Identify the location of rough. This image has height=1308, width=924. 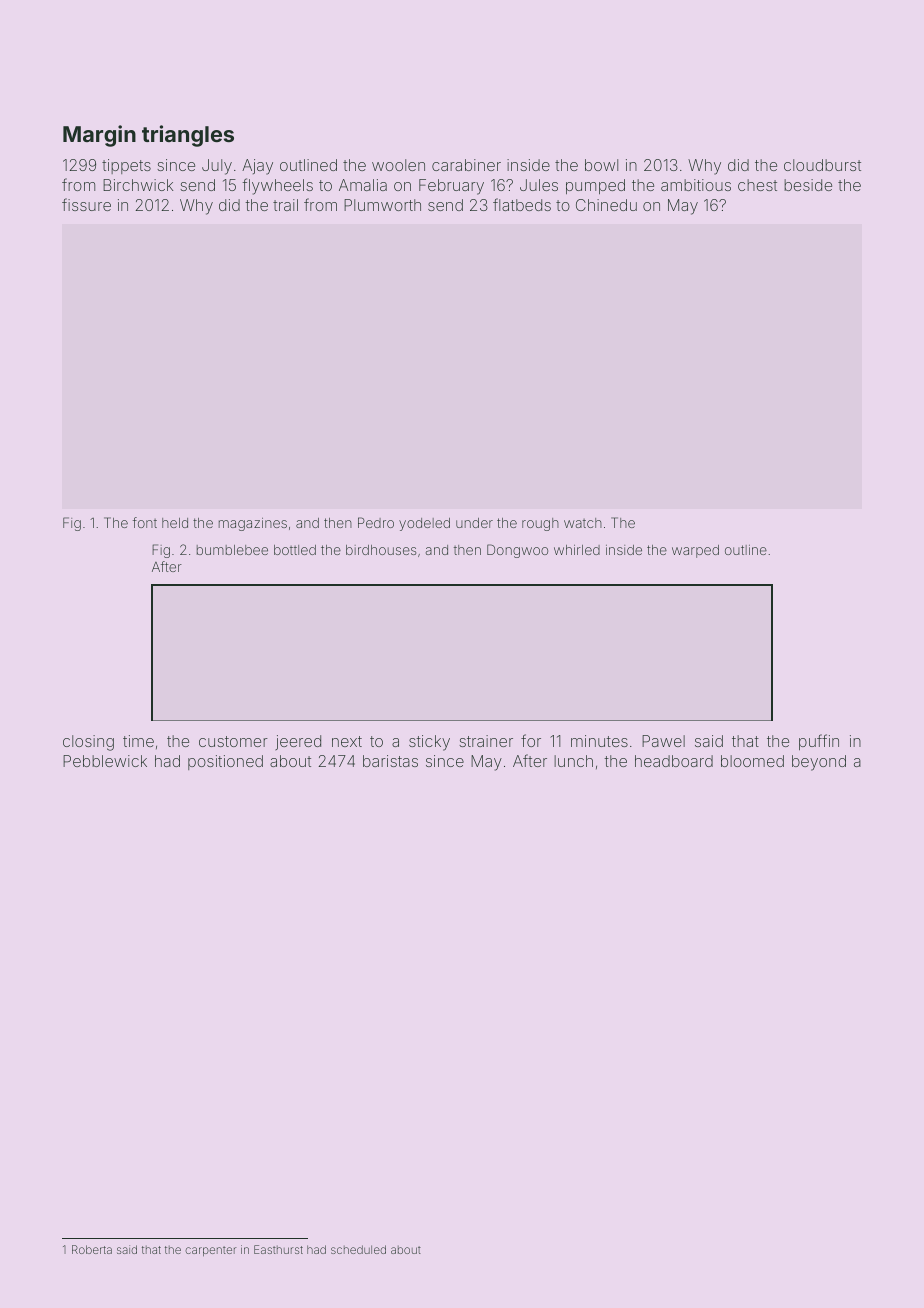
(540, 524).
